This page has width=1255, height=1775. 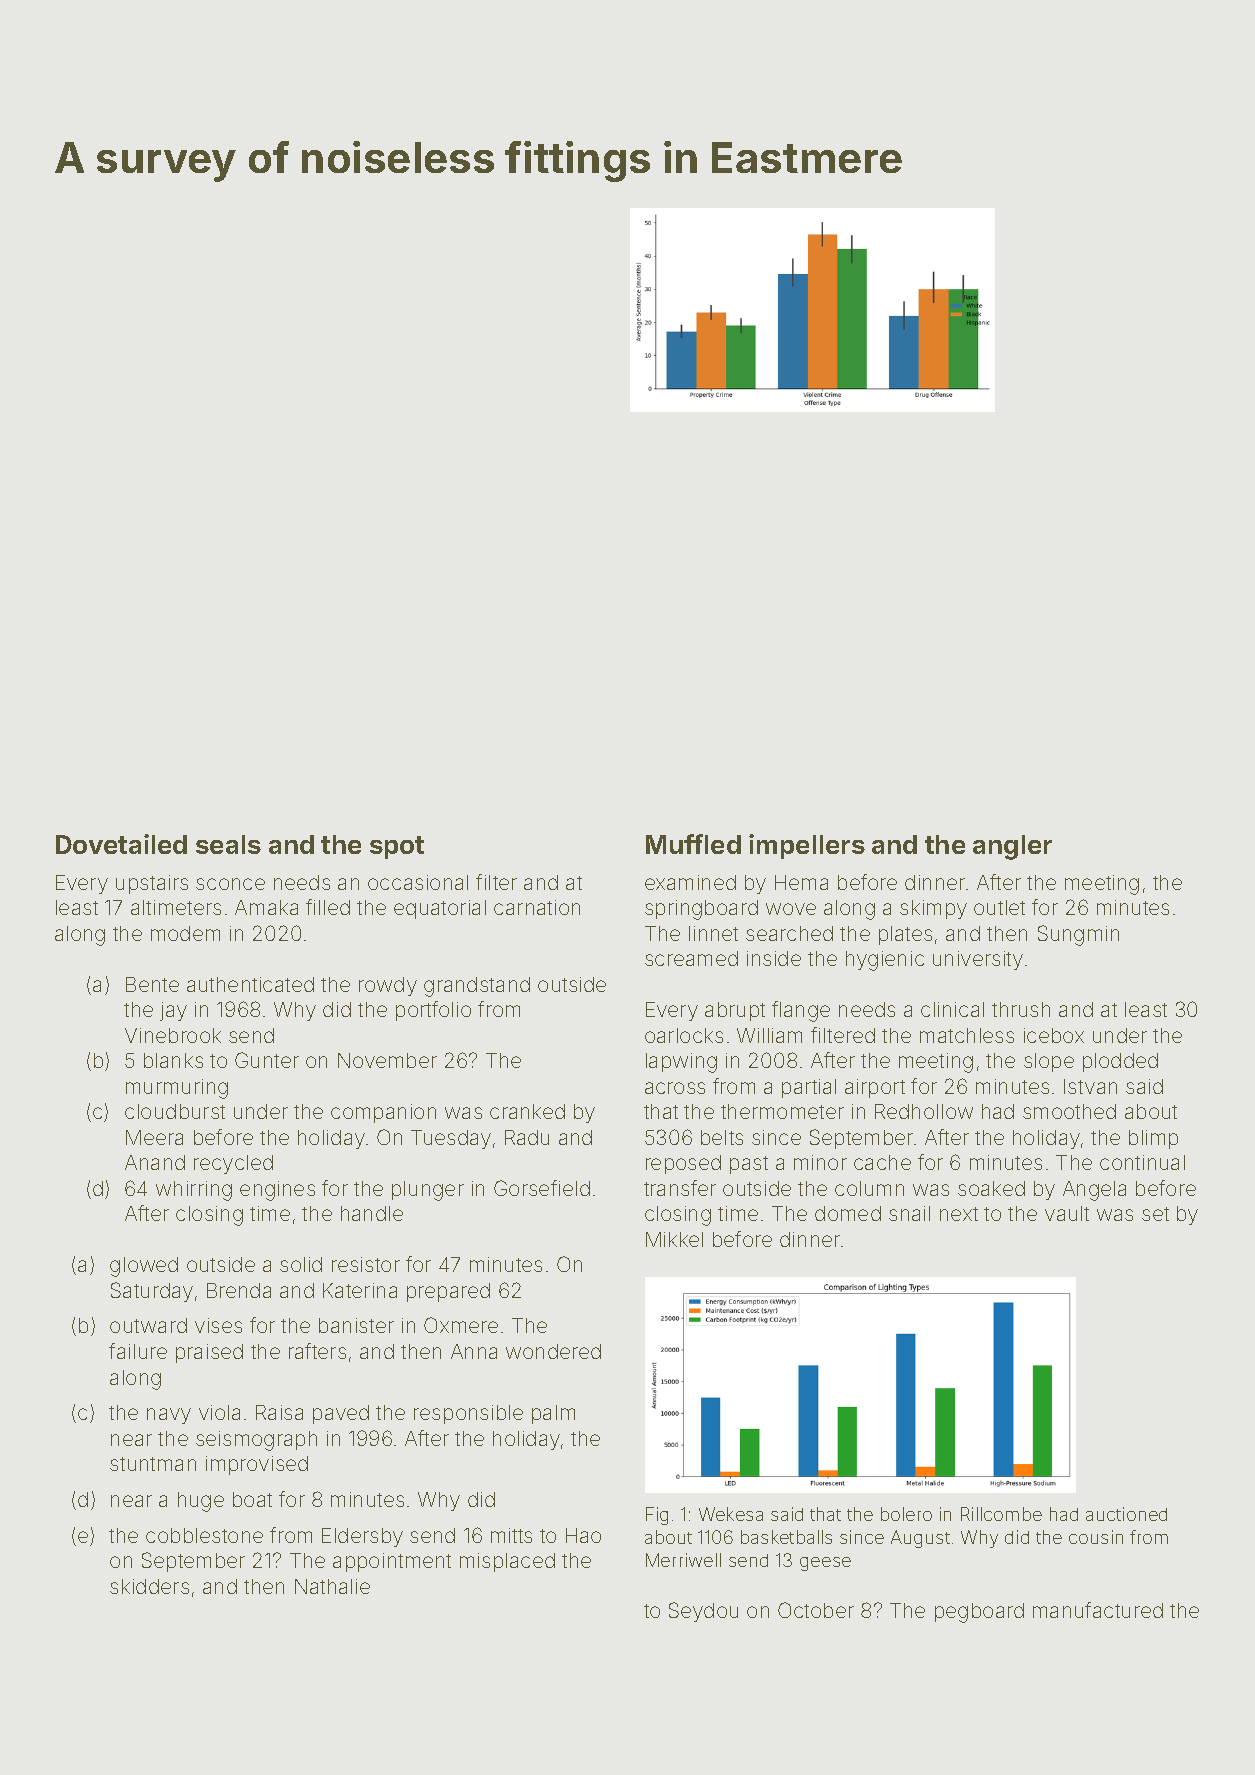 I want to click on springboard, so click(x=701, y=910).
